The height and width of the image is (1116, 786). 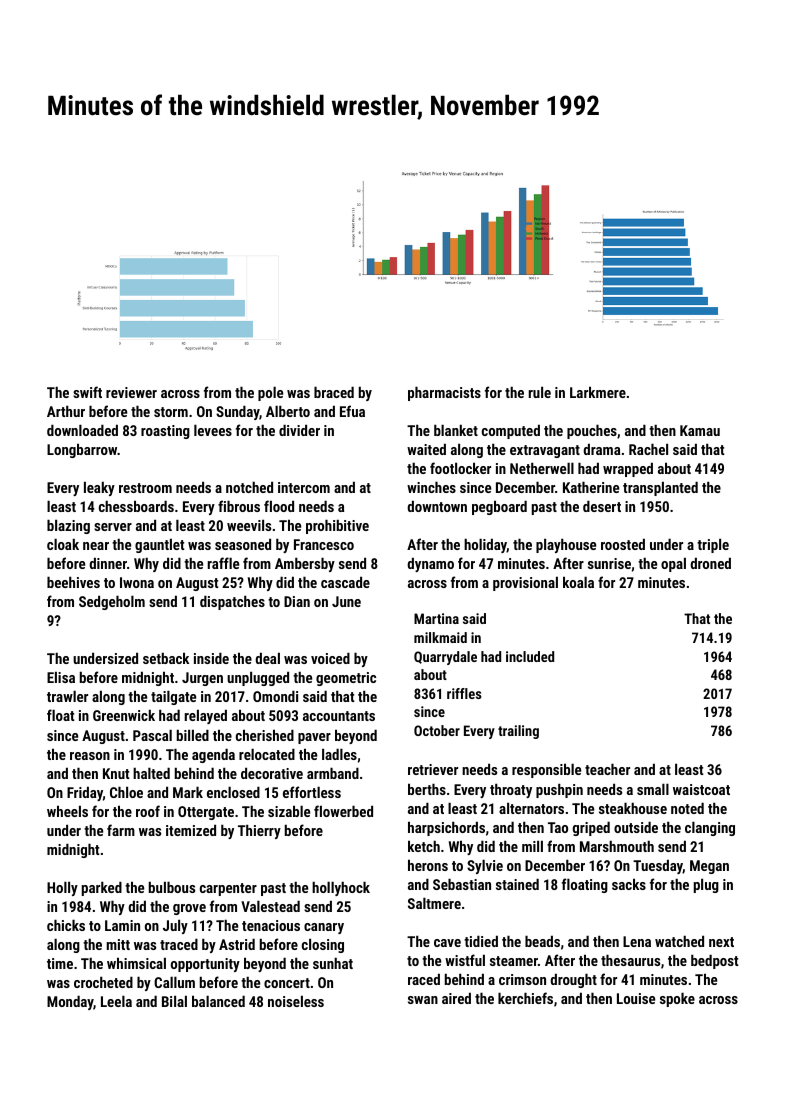 I want to click on alternators, so click(x=531, y=808).
